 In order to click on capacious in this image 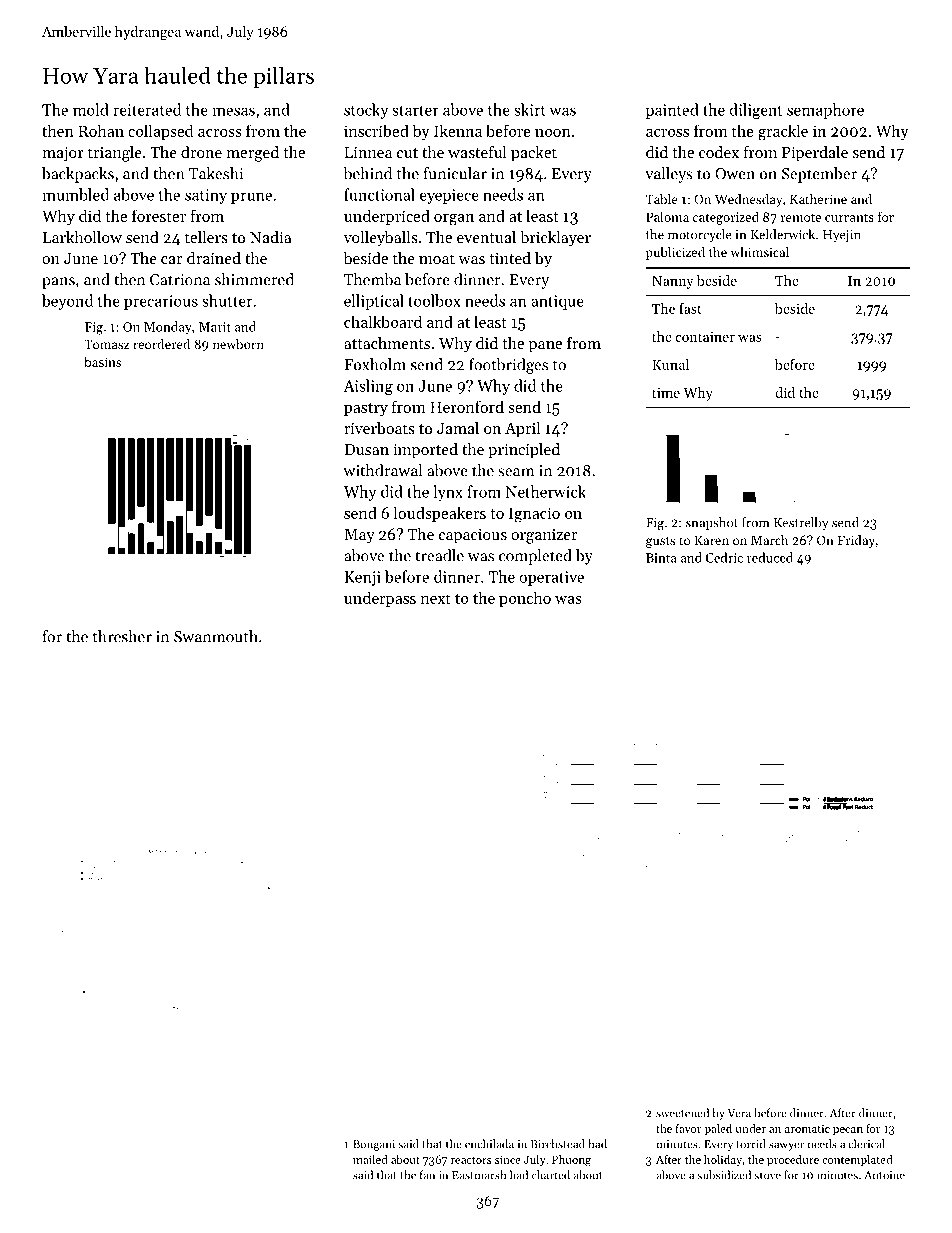, I will do `click(473, 536)`.
